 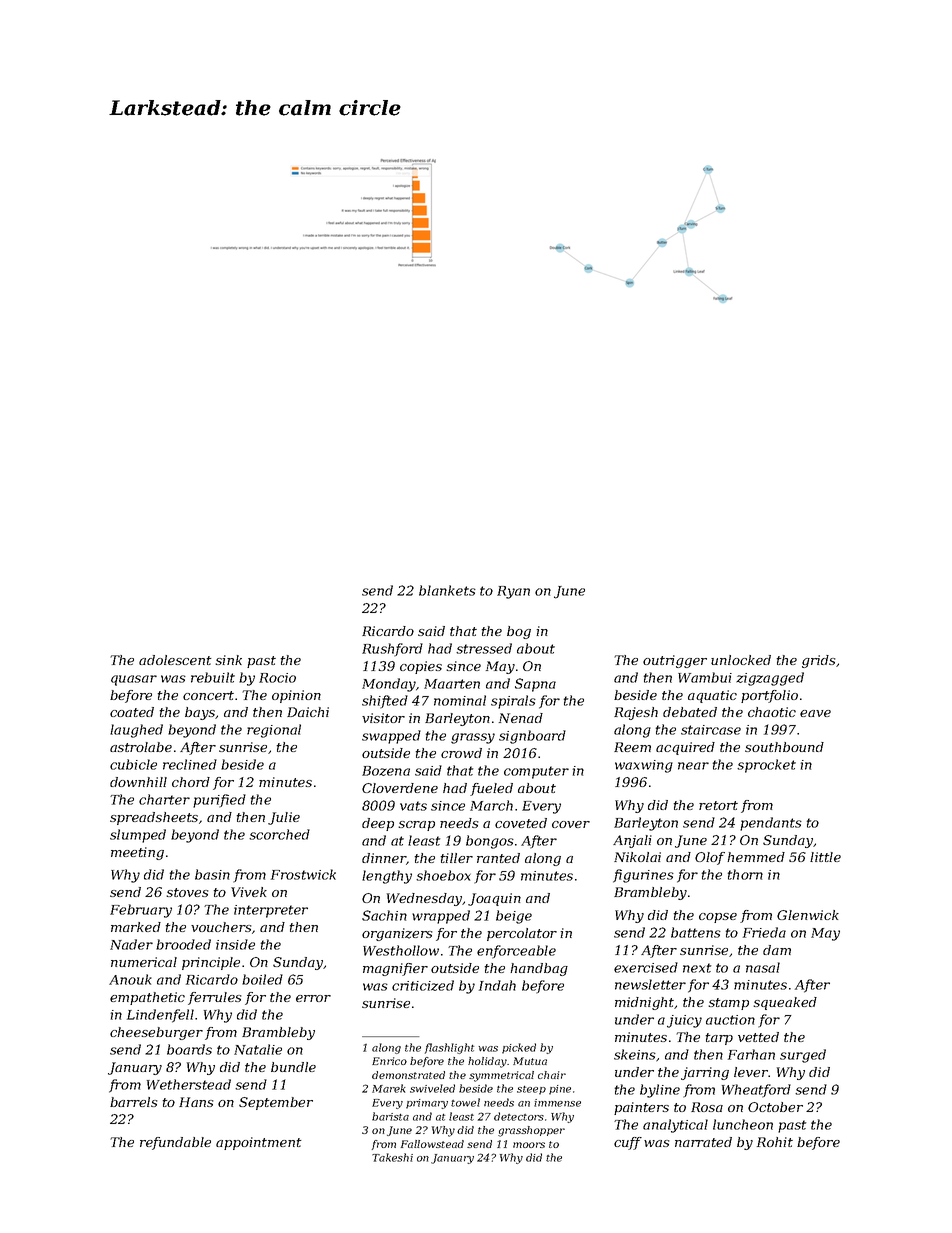 I want to click on Natalie, so click(x=258, y=1049).
